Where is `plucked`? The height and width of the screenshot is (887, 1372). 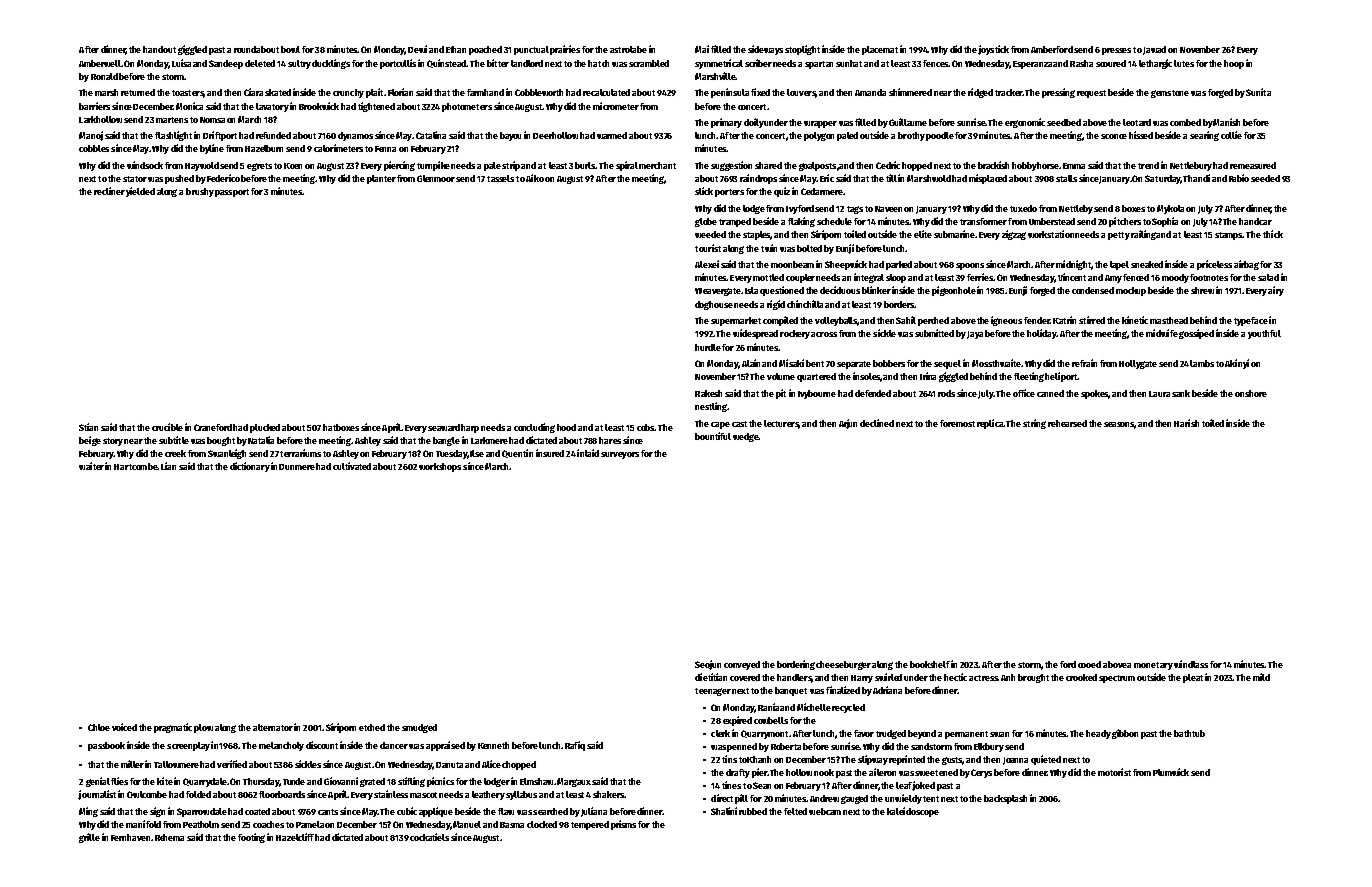
plucked is located at coordinates (265, 428).
